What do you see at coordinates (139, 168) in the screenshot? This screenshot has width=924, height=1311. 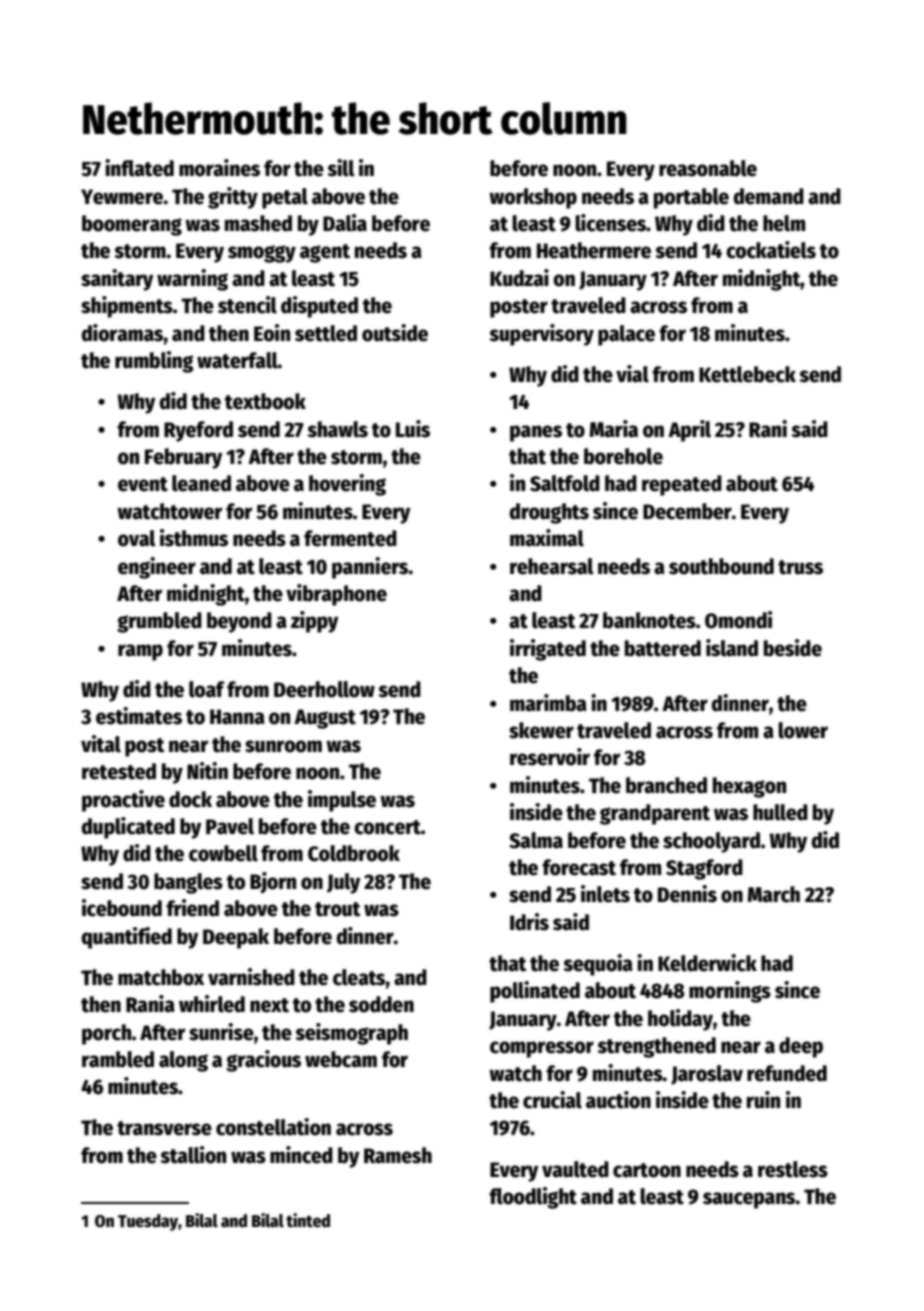 I see `inflated` at bounding box center [139, 168].
